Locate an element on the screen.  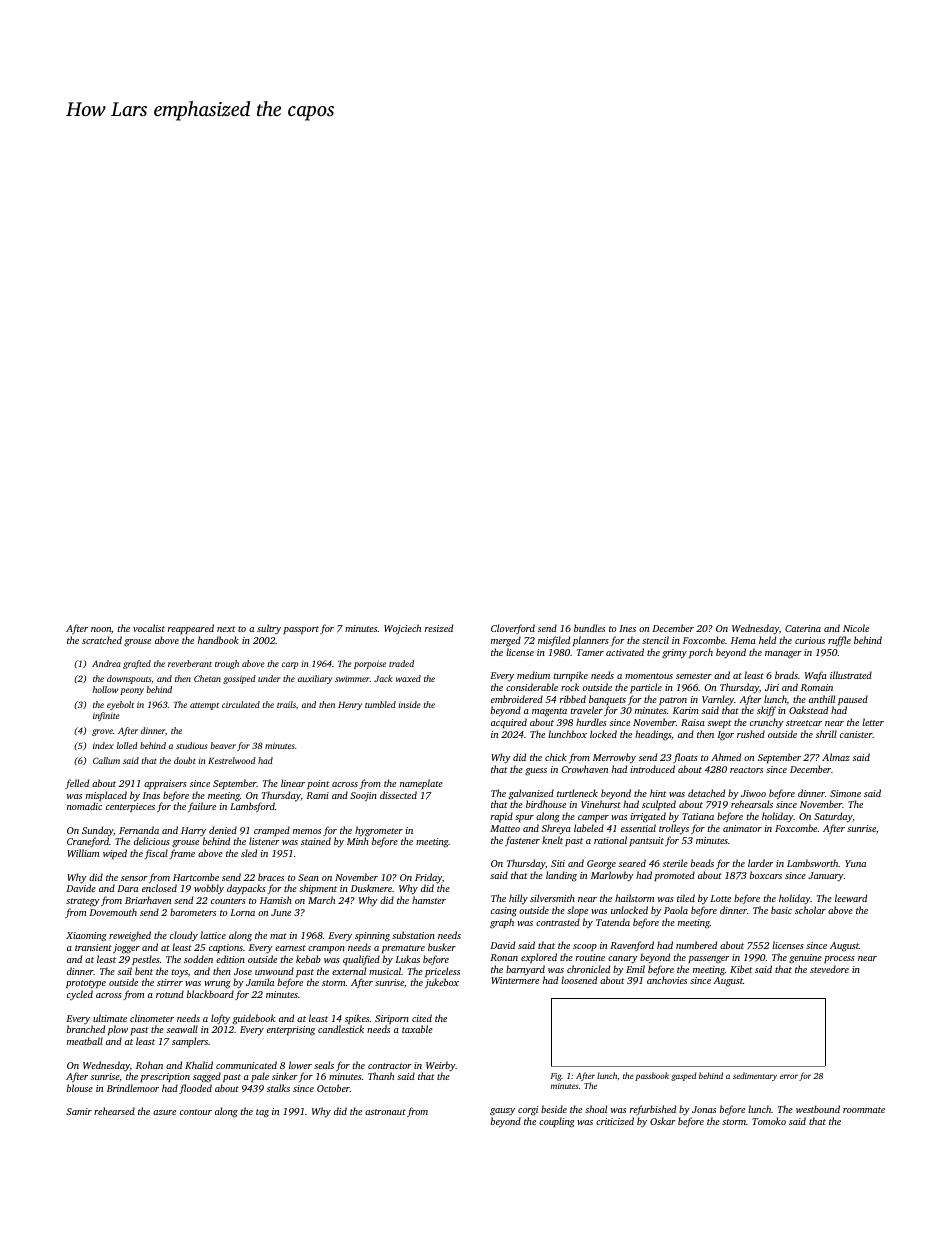
basic is located at coordinates (781, 910).
